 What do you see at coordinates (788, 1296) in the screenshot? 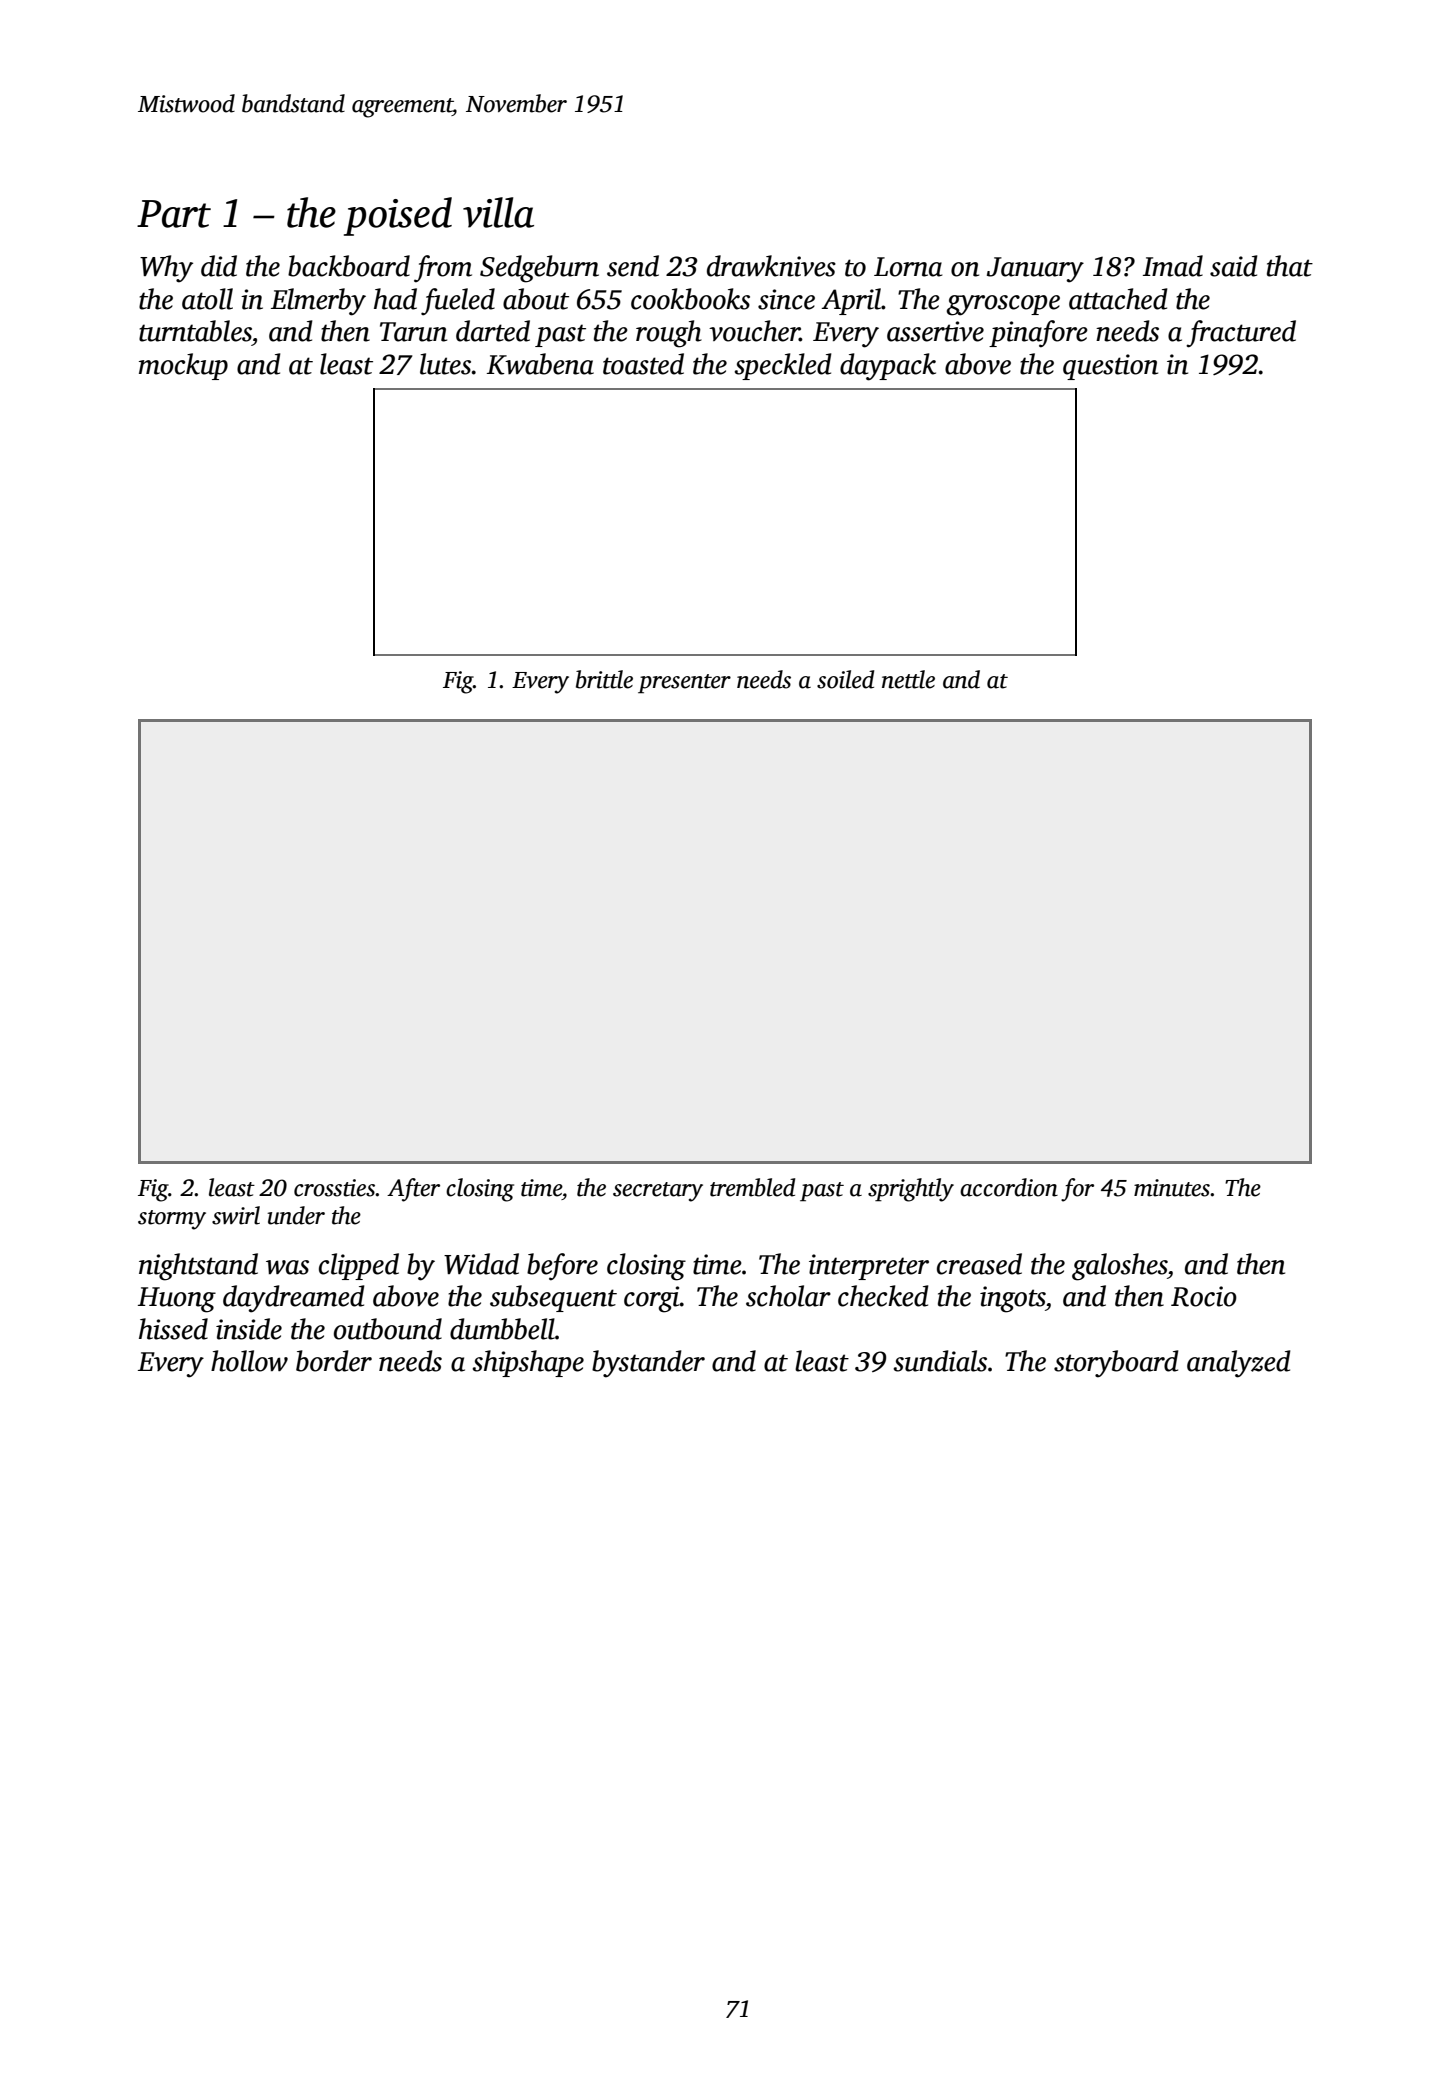
I see `scholar` at bounding box center [788, 1296].
